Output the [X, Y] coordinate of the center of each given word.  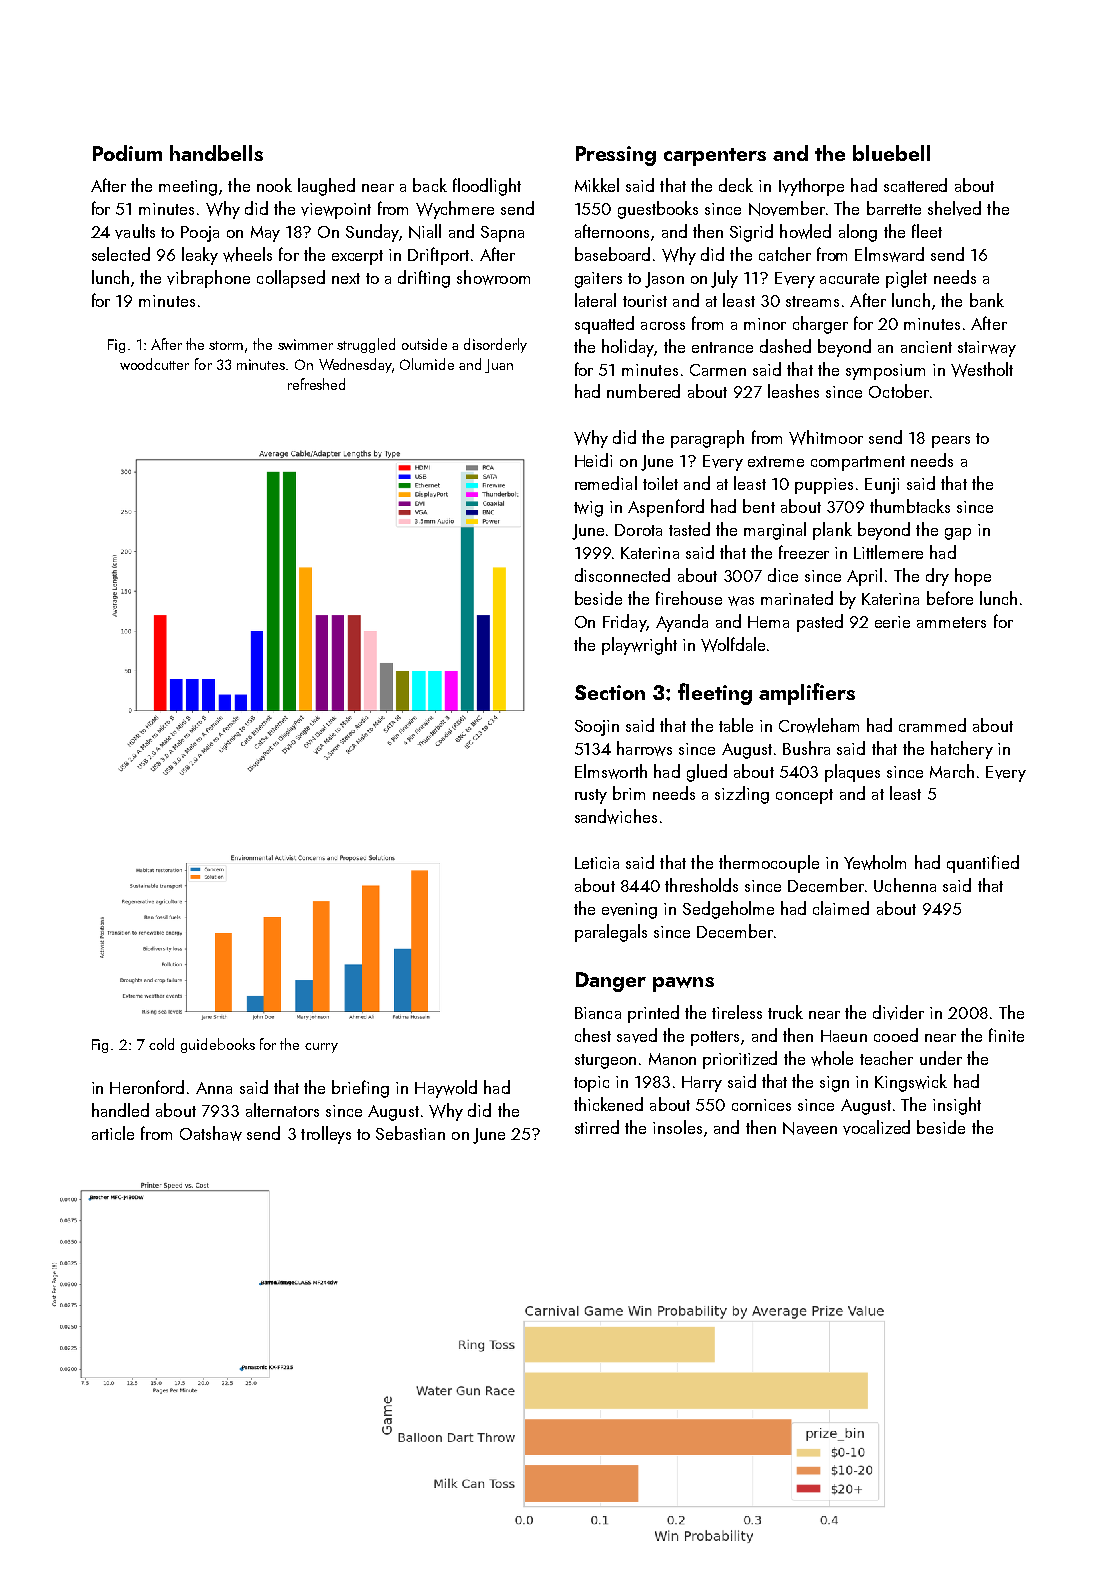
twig [588, 509]
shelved [954, 208]
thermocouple [769, 864]
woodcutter [154, 364]
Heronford [147, 1087]
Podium [127, 153]
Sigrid [751, 233]
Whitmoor [826, 437]
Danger [611, 982]
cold [161, 1044]
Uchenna [905, 885]
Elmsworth [611, 771]
